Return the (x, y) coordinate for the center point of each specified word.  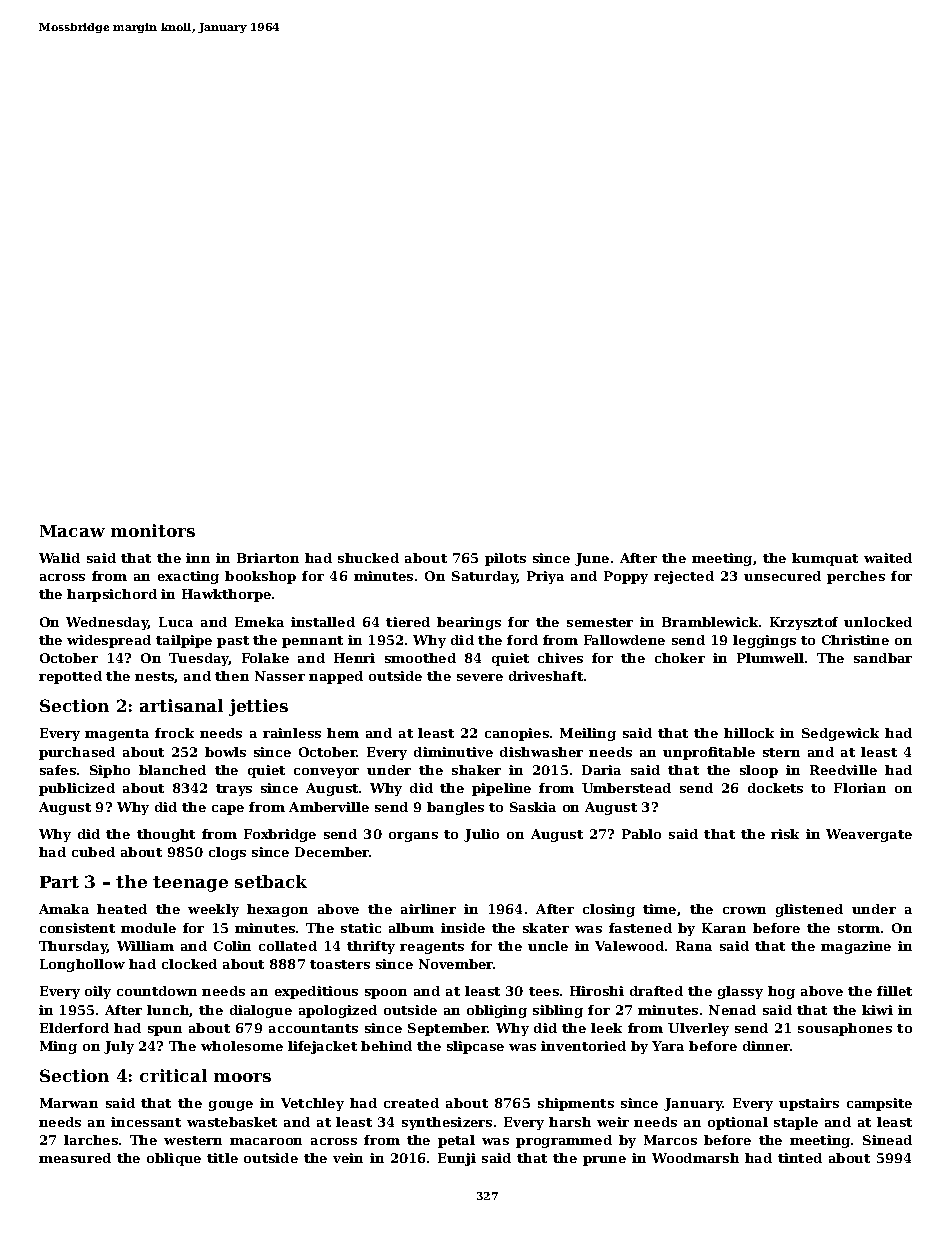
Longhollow (82, 965)
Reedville (843, 770)
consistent (77, 928)
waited (888, 558)
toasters (340, 964)
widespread (109, 641)
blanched (172, 770)
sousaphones (845, 1029)
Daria (601, 770)
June (592, 559)
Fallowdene (624, 640)
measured (75, 1158)
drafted (656, 991)
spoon (386, 994)
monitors (153, 530)
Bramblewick (710, 622)
